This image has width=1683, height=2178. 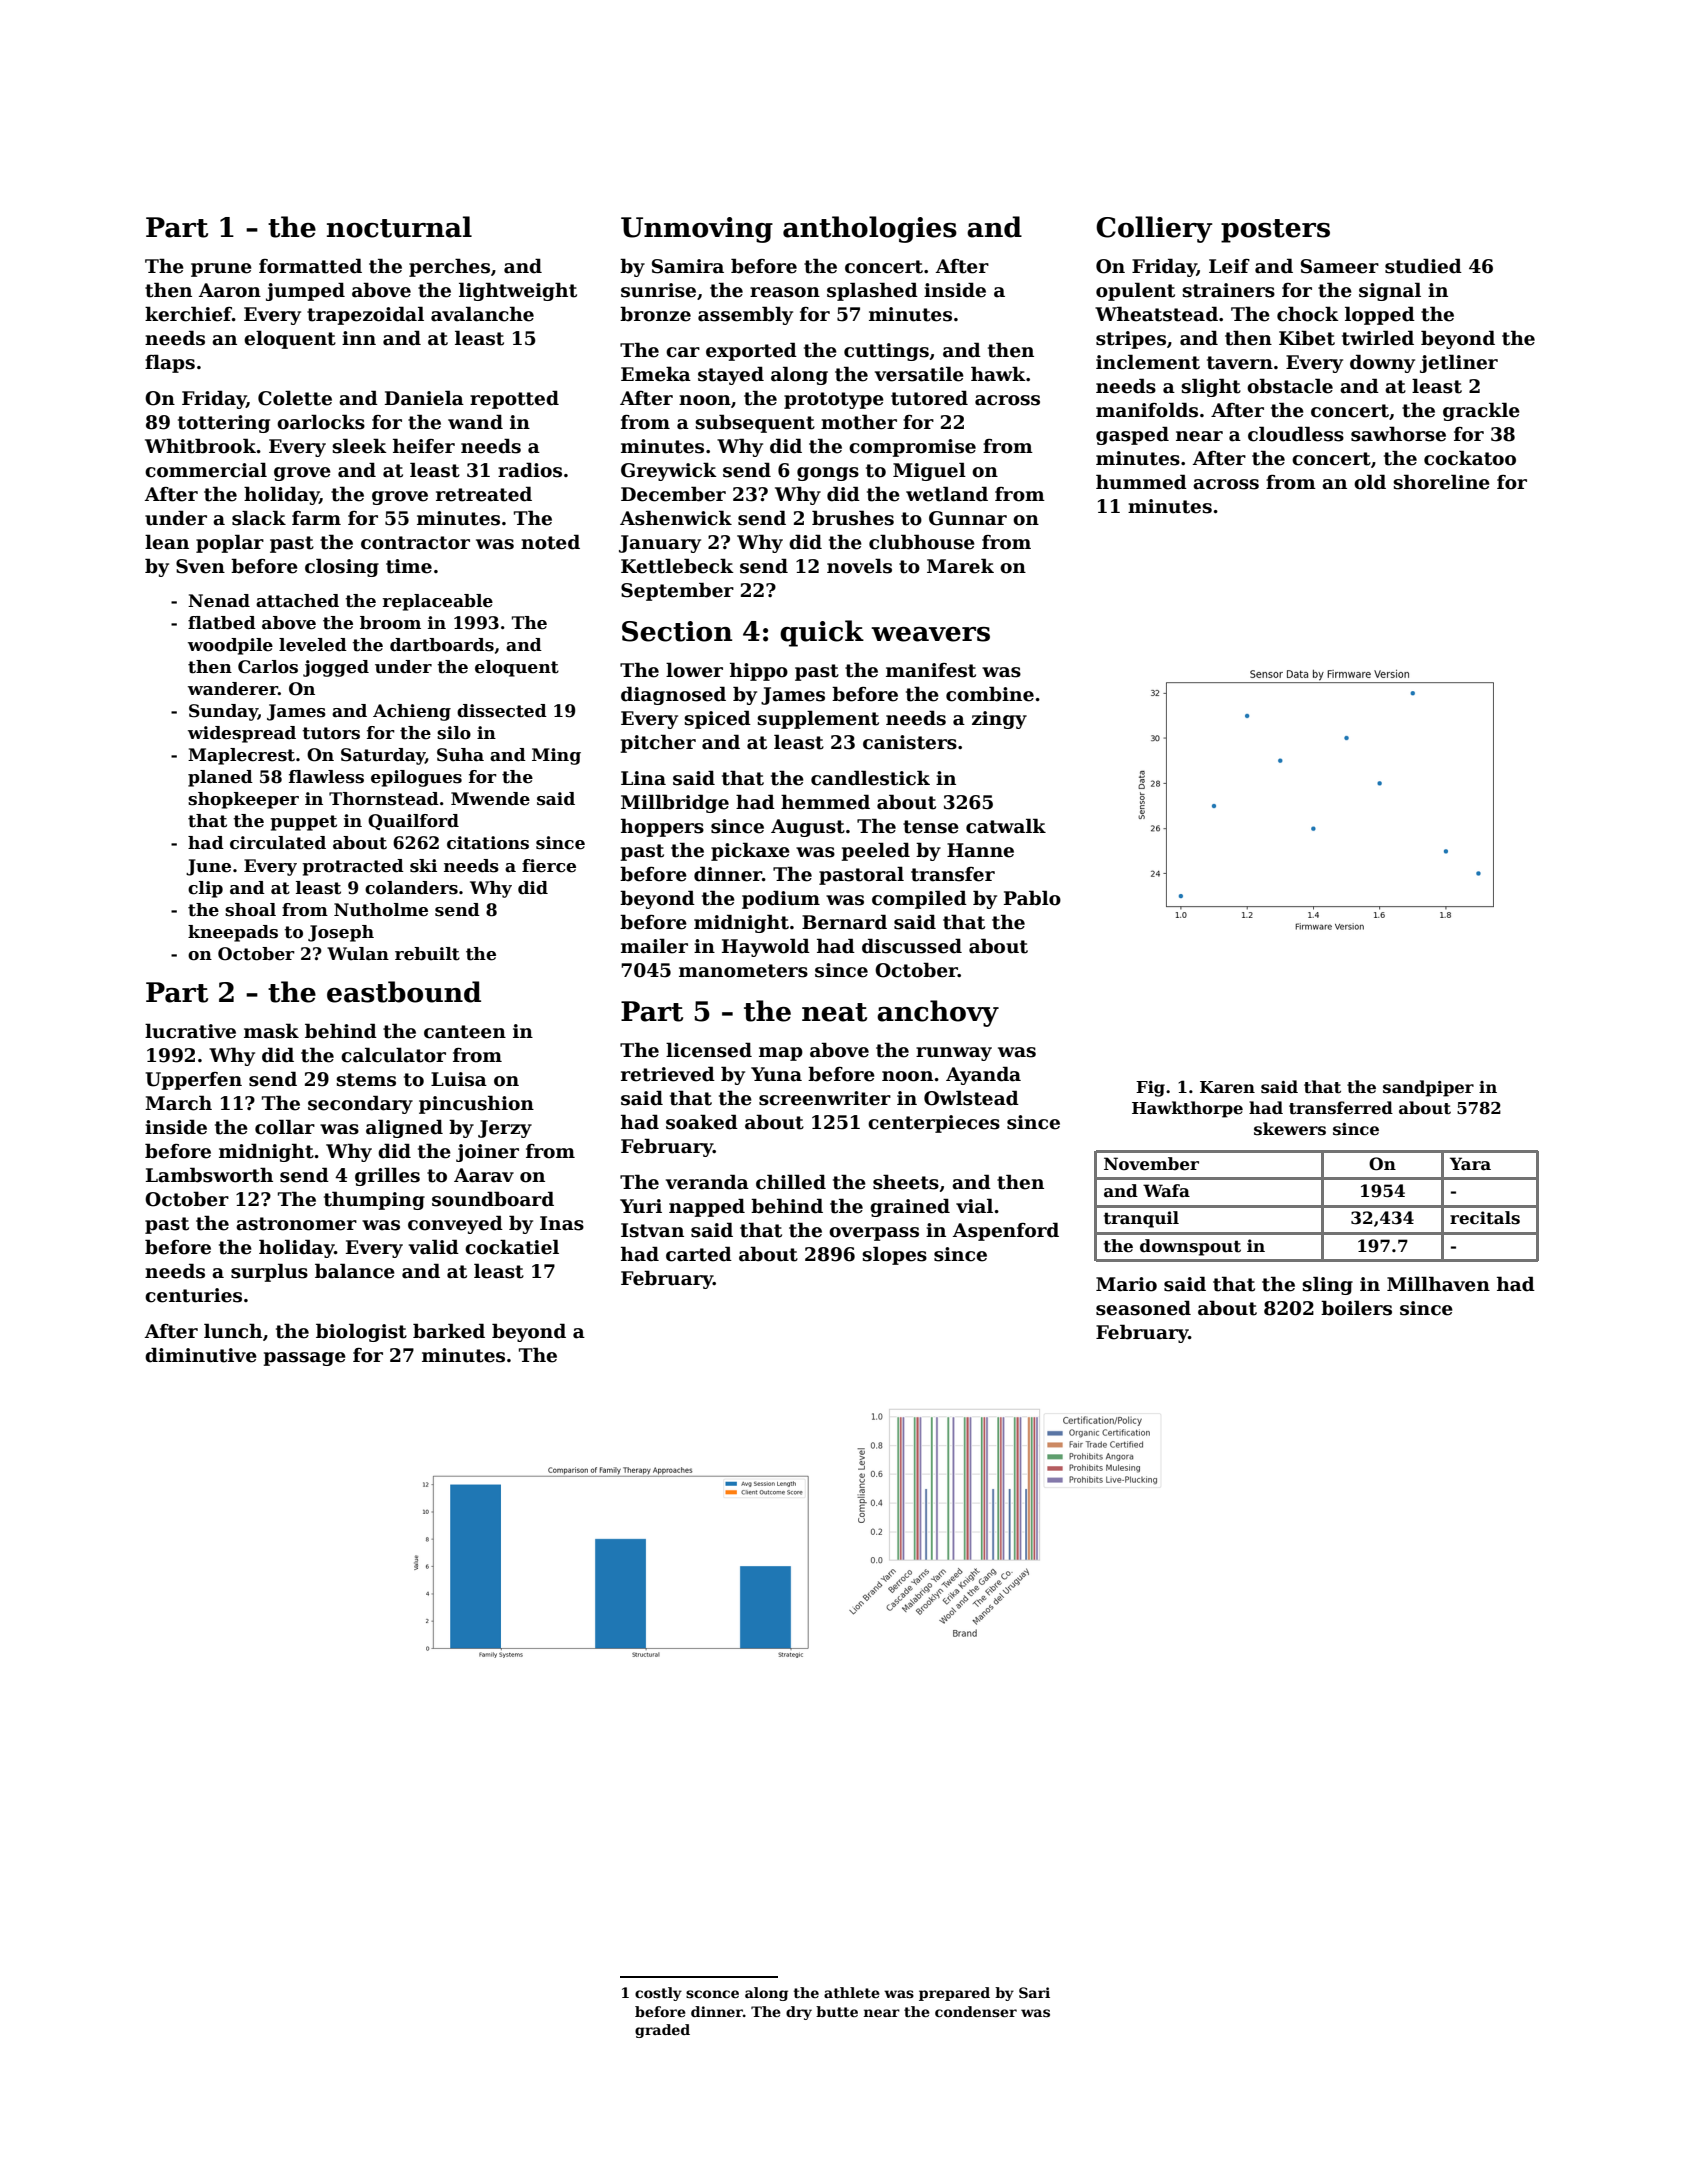 I want to click on Millhaven, so click(x=1438, y=1284).
